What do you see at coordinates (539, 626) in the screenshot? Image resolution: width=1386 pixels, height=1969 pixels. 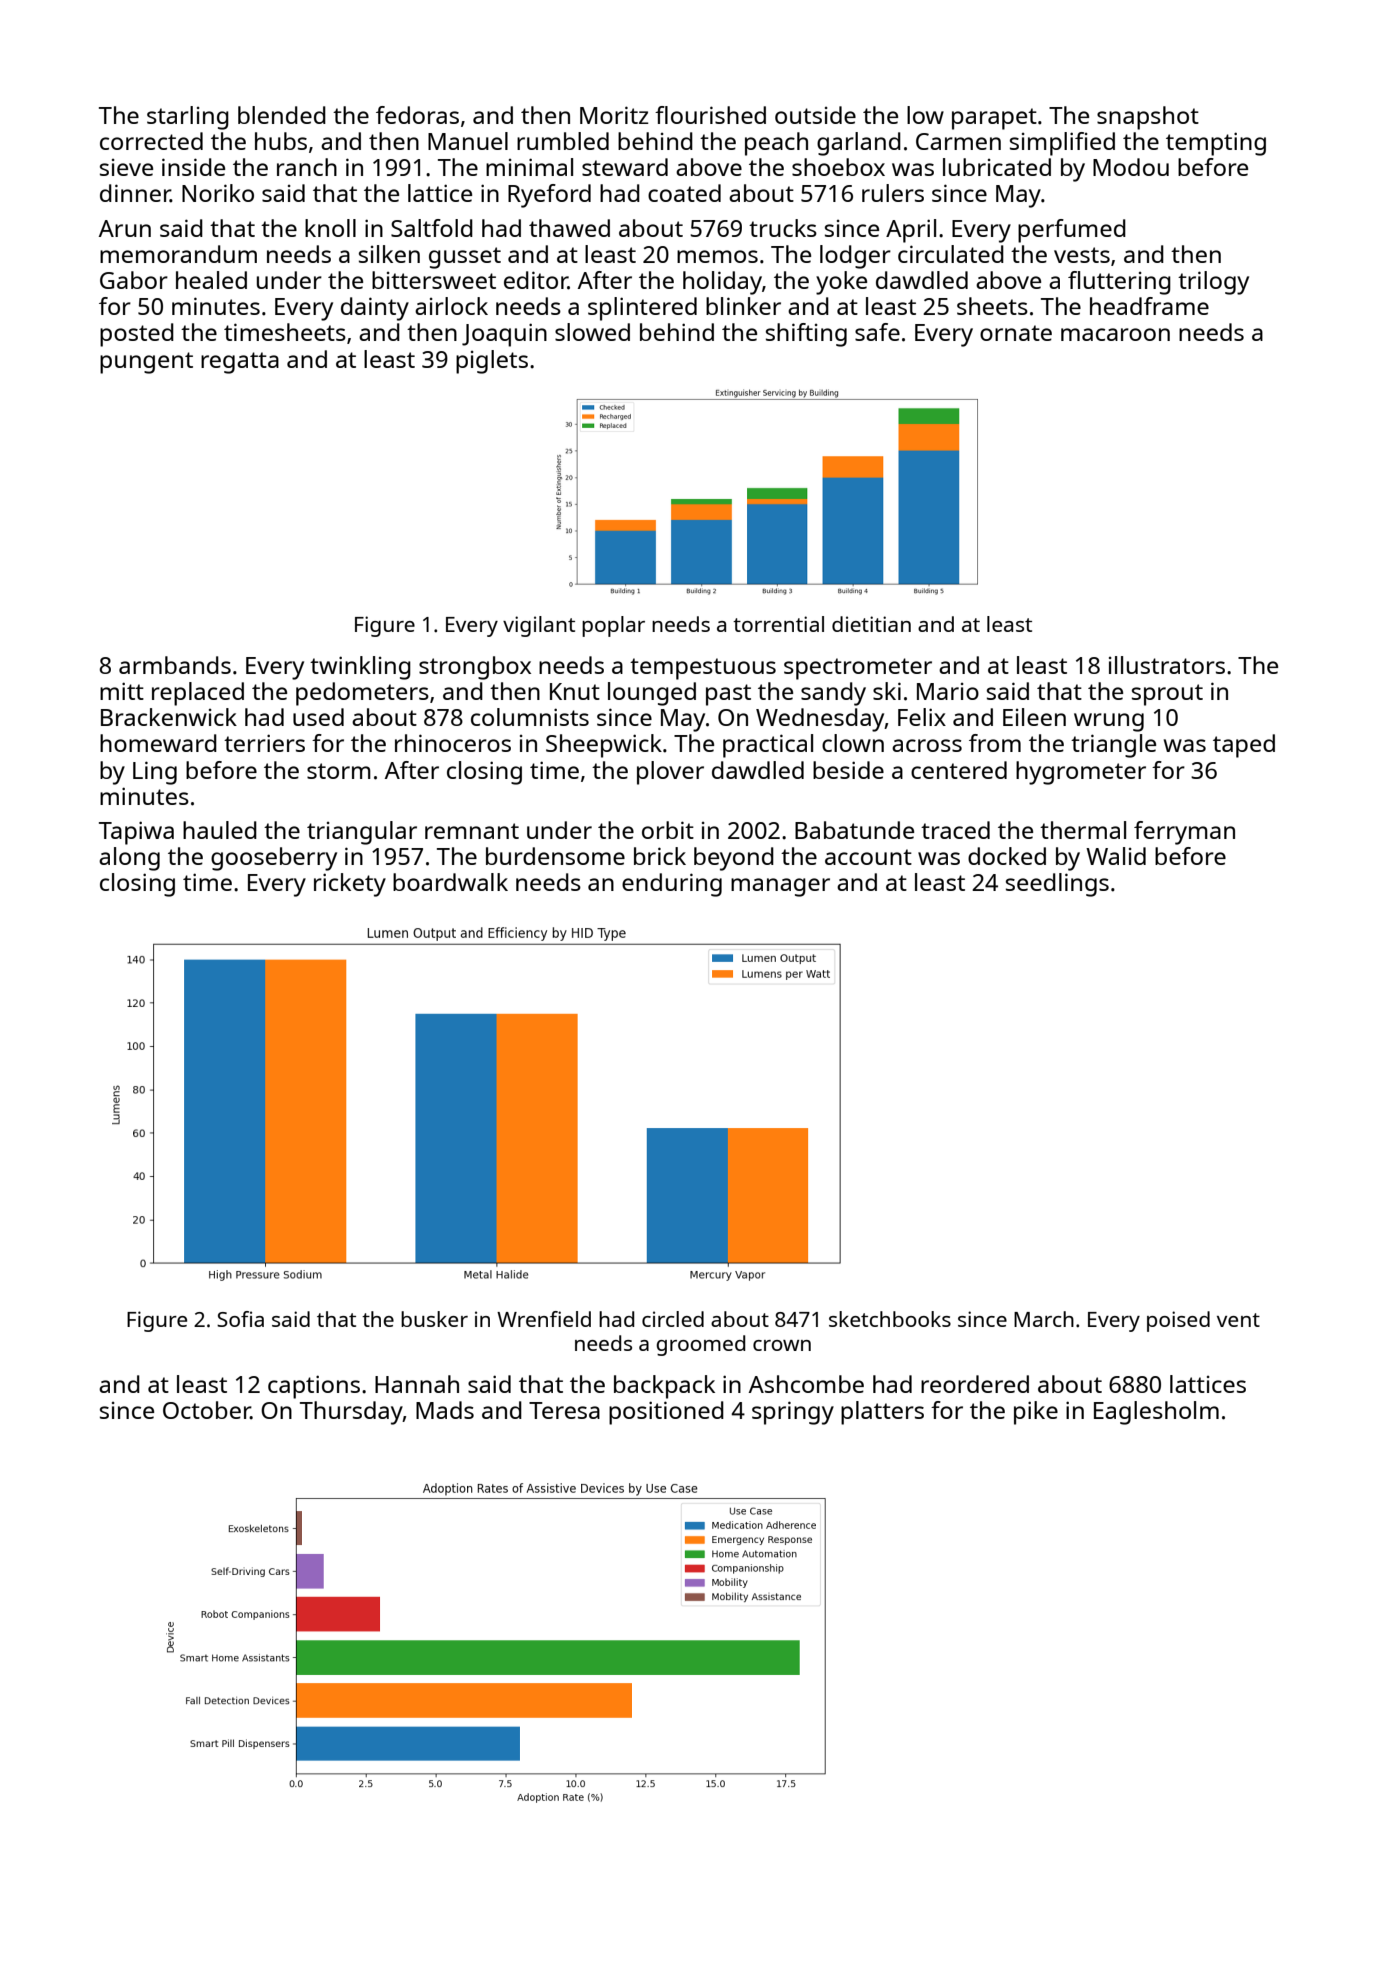 I see `vigilant` at bounding box center [539, 626].
